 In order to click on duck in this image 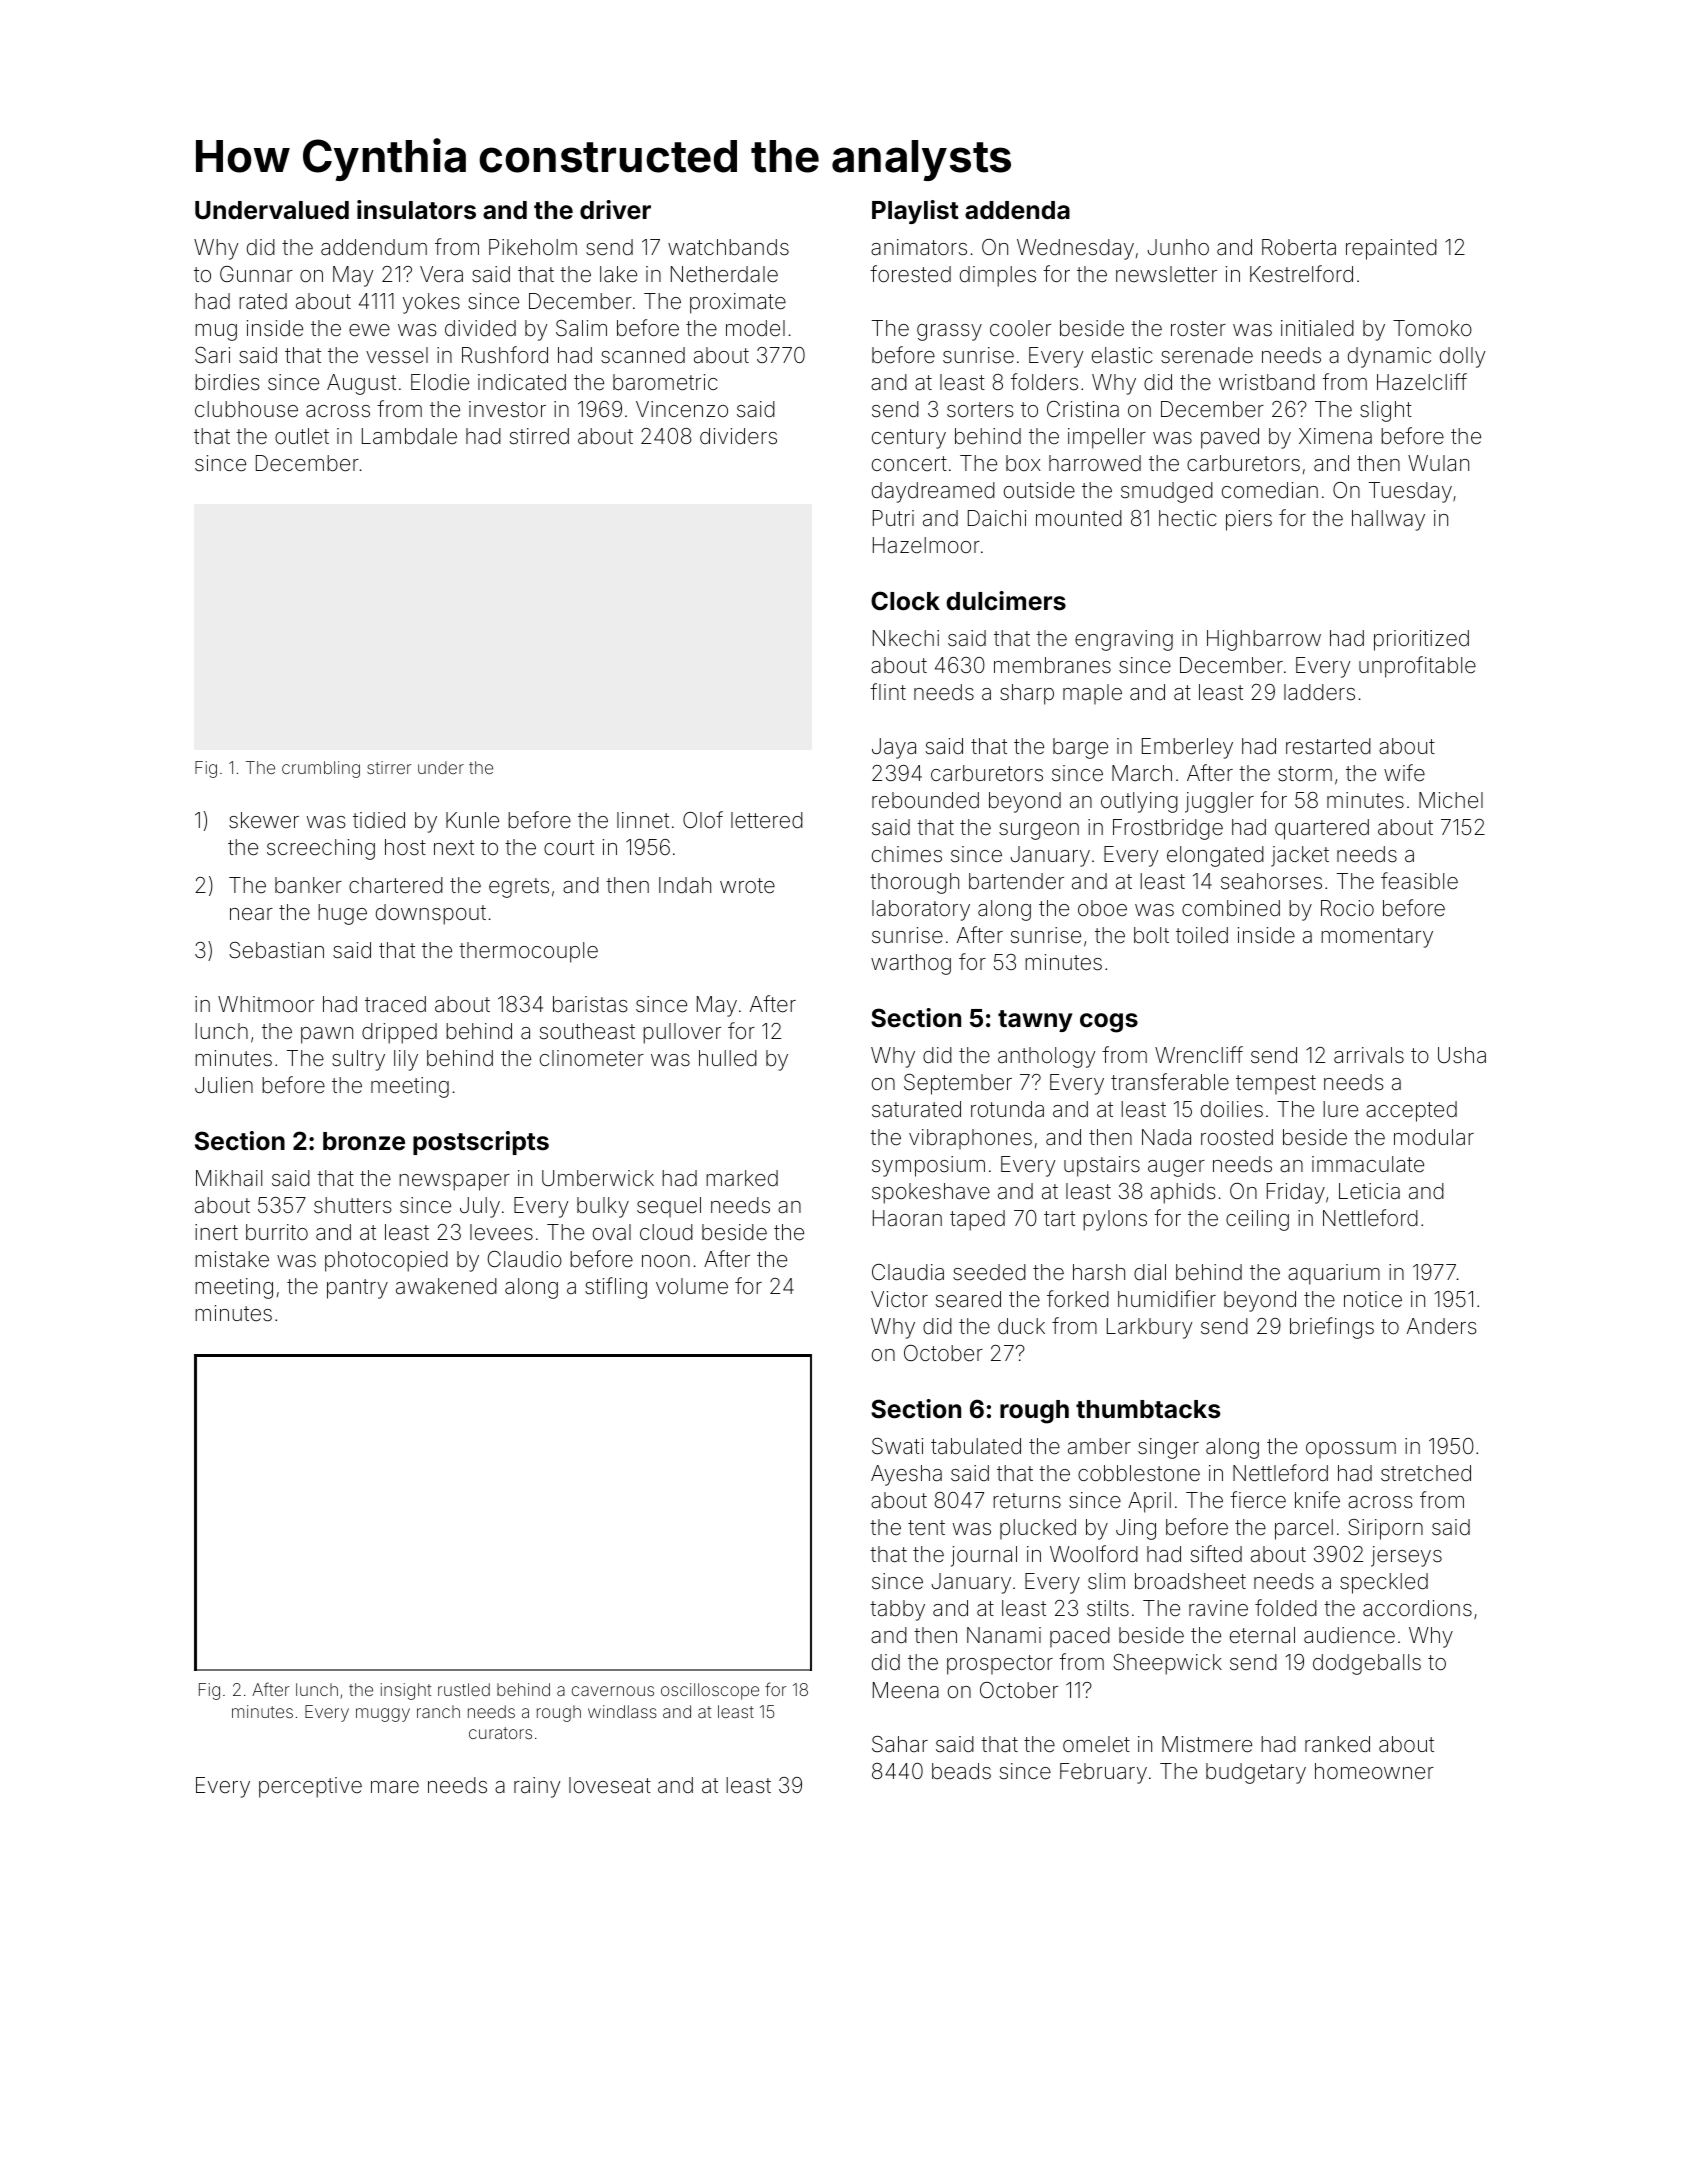, I will do `click(1021, 1326)`.
